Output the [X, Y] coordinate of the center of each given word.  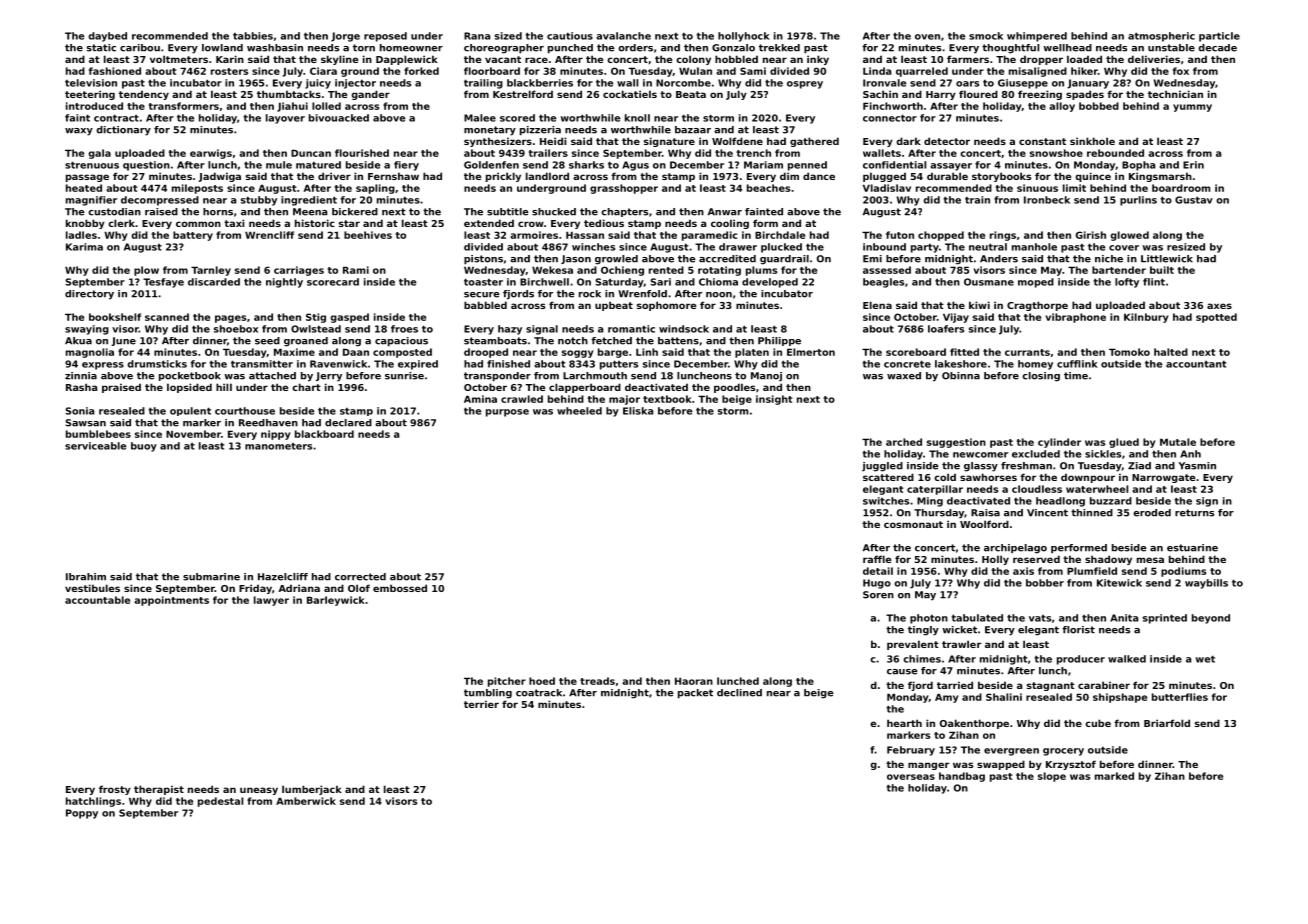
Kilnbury [1146, 318]
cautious [570, 36]
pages [230, 319]
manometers [278, 446]
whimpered [1037, 37]
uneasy [259, 791]
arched [904, 442]
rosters [229, 71]
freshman [1026, 466]
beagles [883, 283]
